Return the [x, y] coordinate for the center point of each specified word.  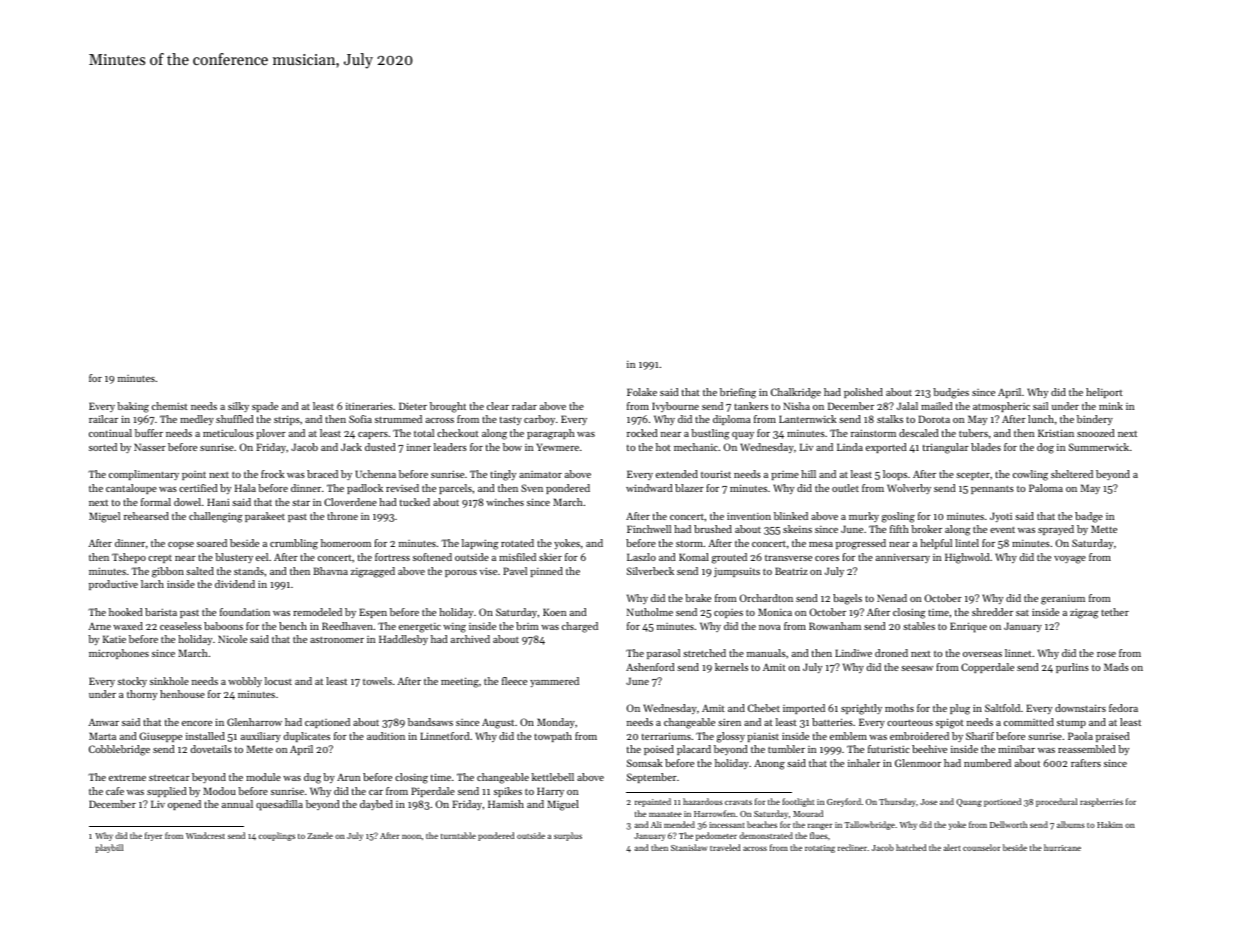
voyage [1070, 560]
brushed [713, 529]
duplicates [307, 737]
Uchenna [376, 474]
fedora [1123, 708]
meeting [460, 682]
